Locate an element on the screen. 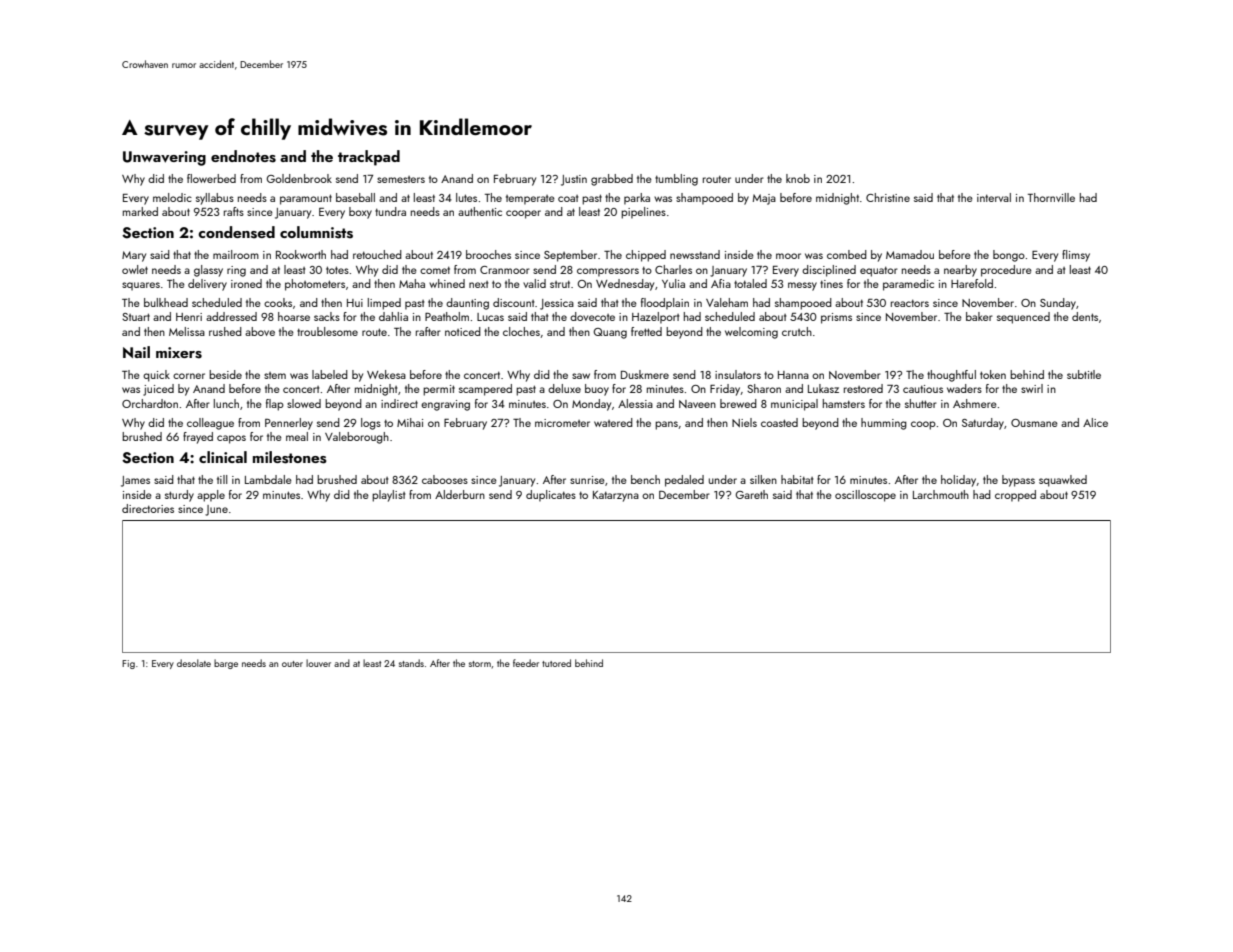 Image resolution: width=1233 pixels, height=952 pixels. Pennerley is located at coordinates (289, 424).
